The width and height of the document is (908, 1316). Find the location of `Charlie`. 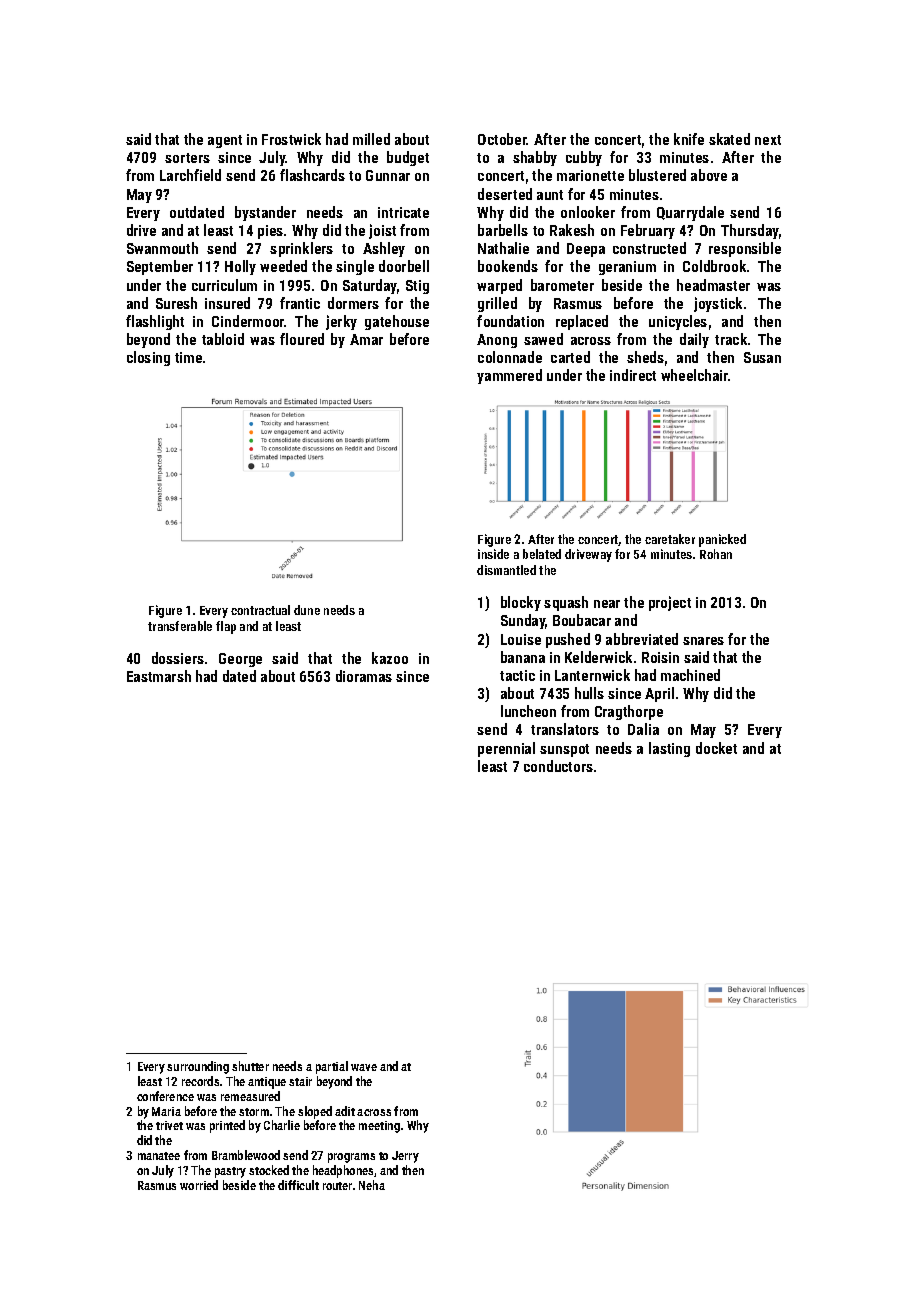

Charlie is located at coordinates (282, 1125).
